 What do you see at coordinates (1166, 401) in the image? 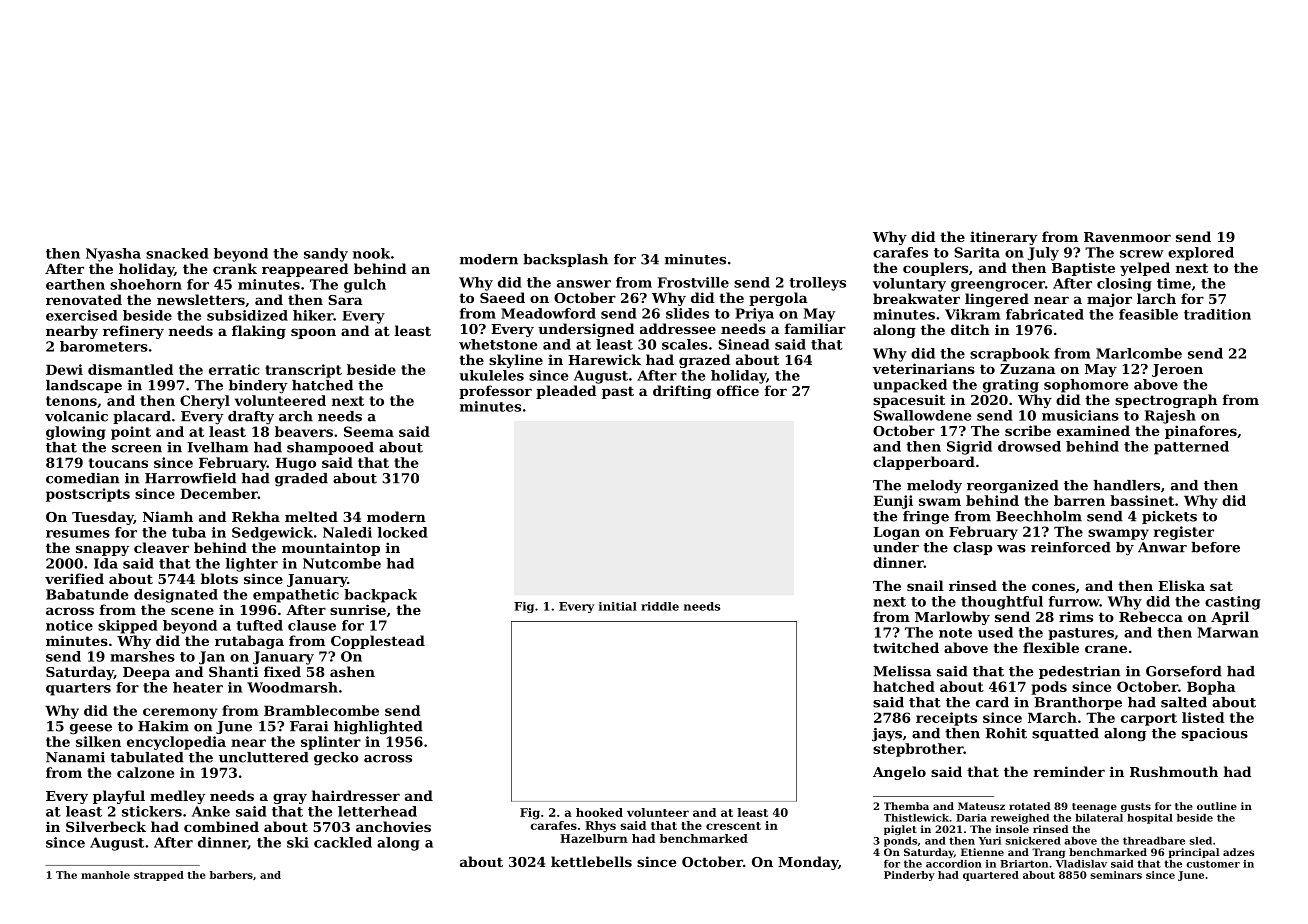
I see `spectrograph` at bounding box center [1166, 401].
